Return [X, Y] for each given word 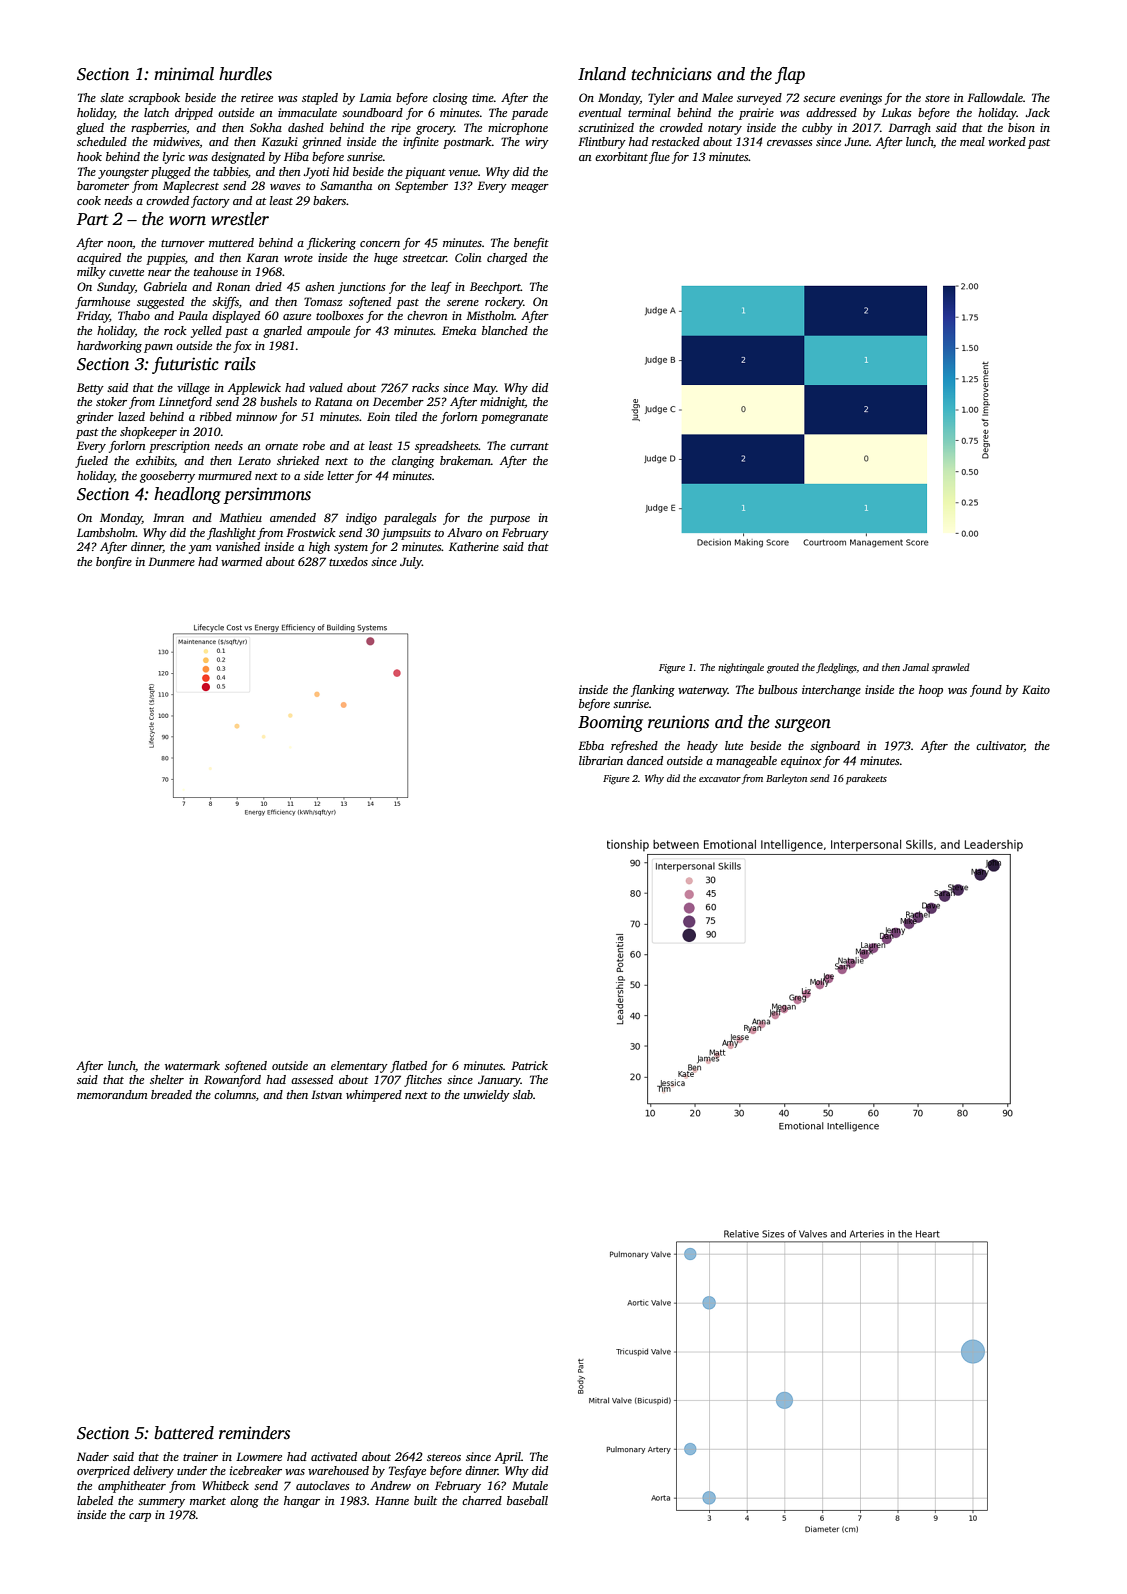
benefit [531, 244]
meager [530, 188]
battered [184, 1433]
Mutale [530, 1485]
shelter [167, 1079]
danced [645, 760]
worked [1007, 141]
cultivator [1000, 745]
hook [89, 156]
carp [140, 1517]
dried [268, 286]
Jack [1037, 112]
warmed [241, 561]
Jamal [916, 667]
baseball [527, 1500]
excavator [720, 779]
